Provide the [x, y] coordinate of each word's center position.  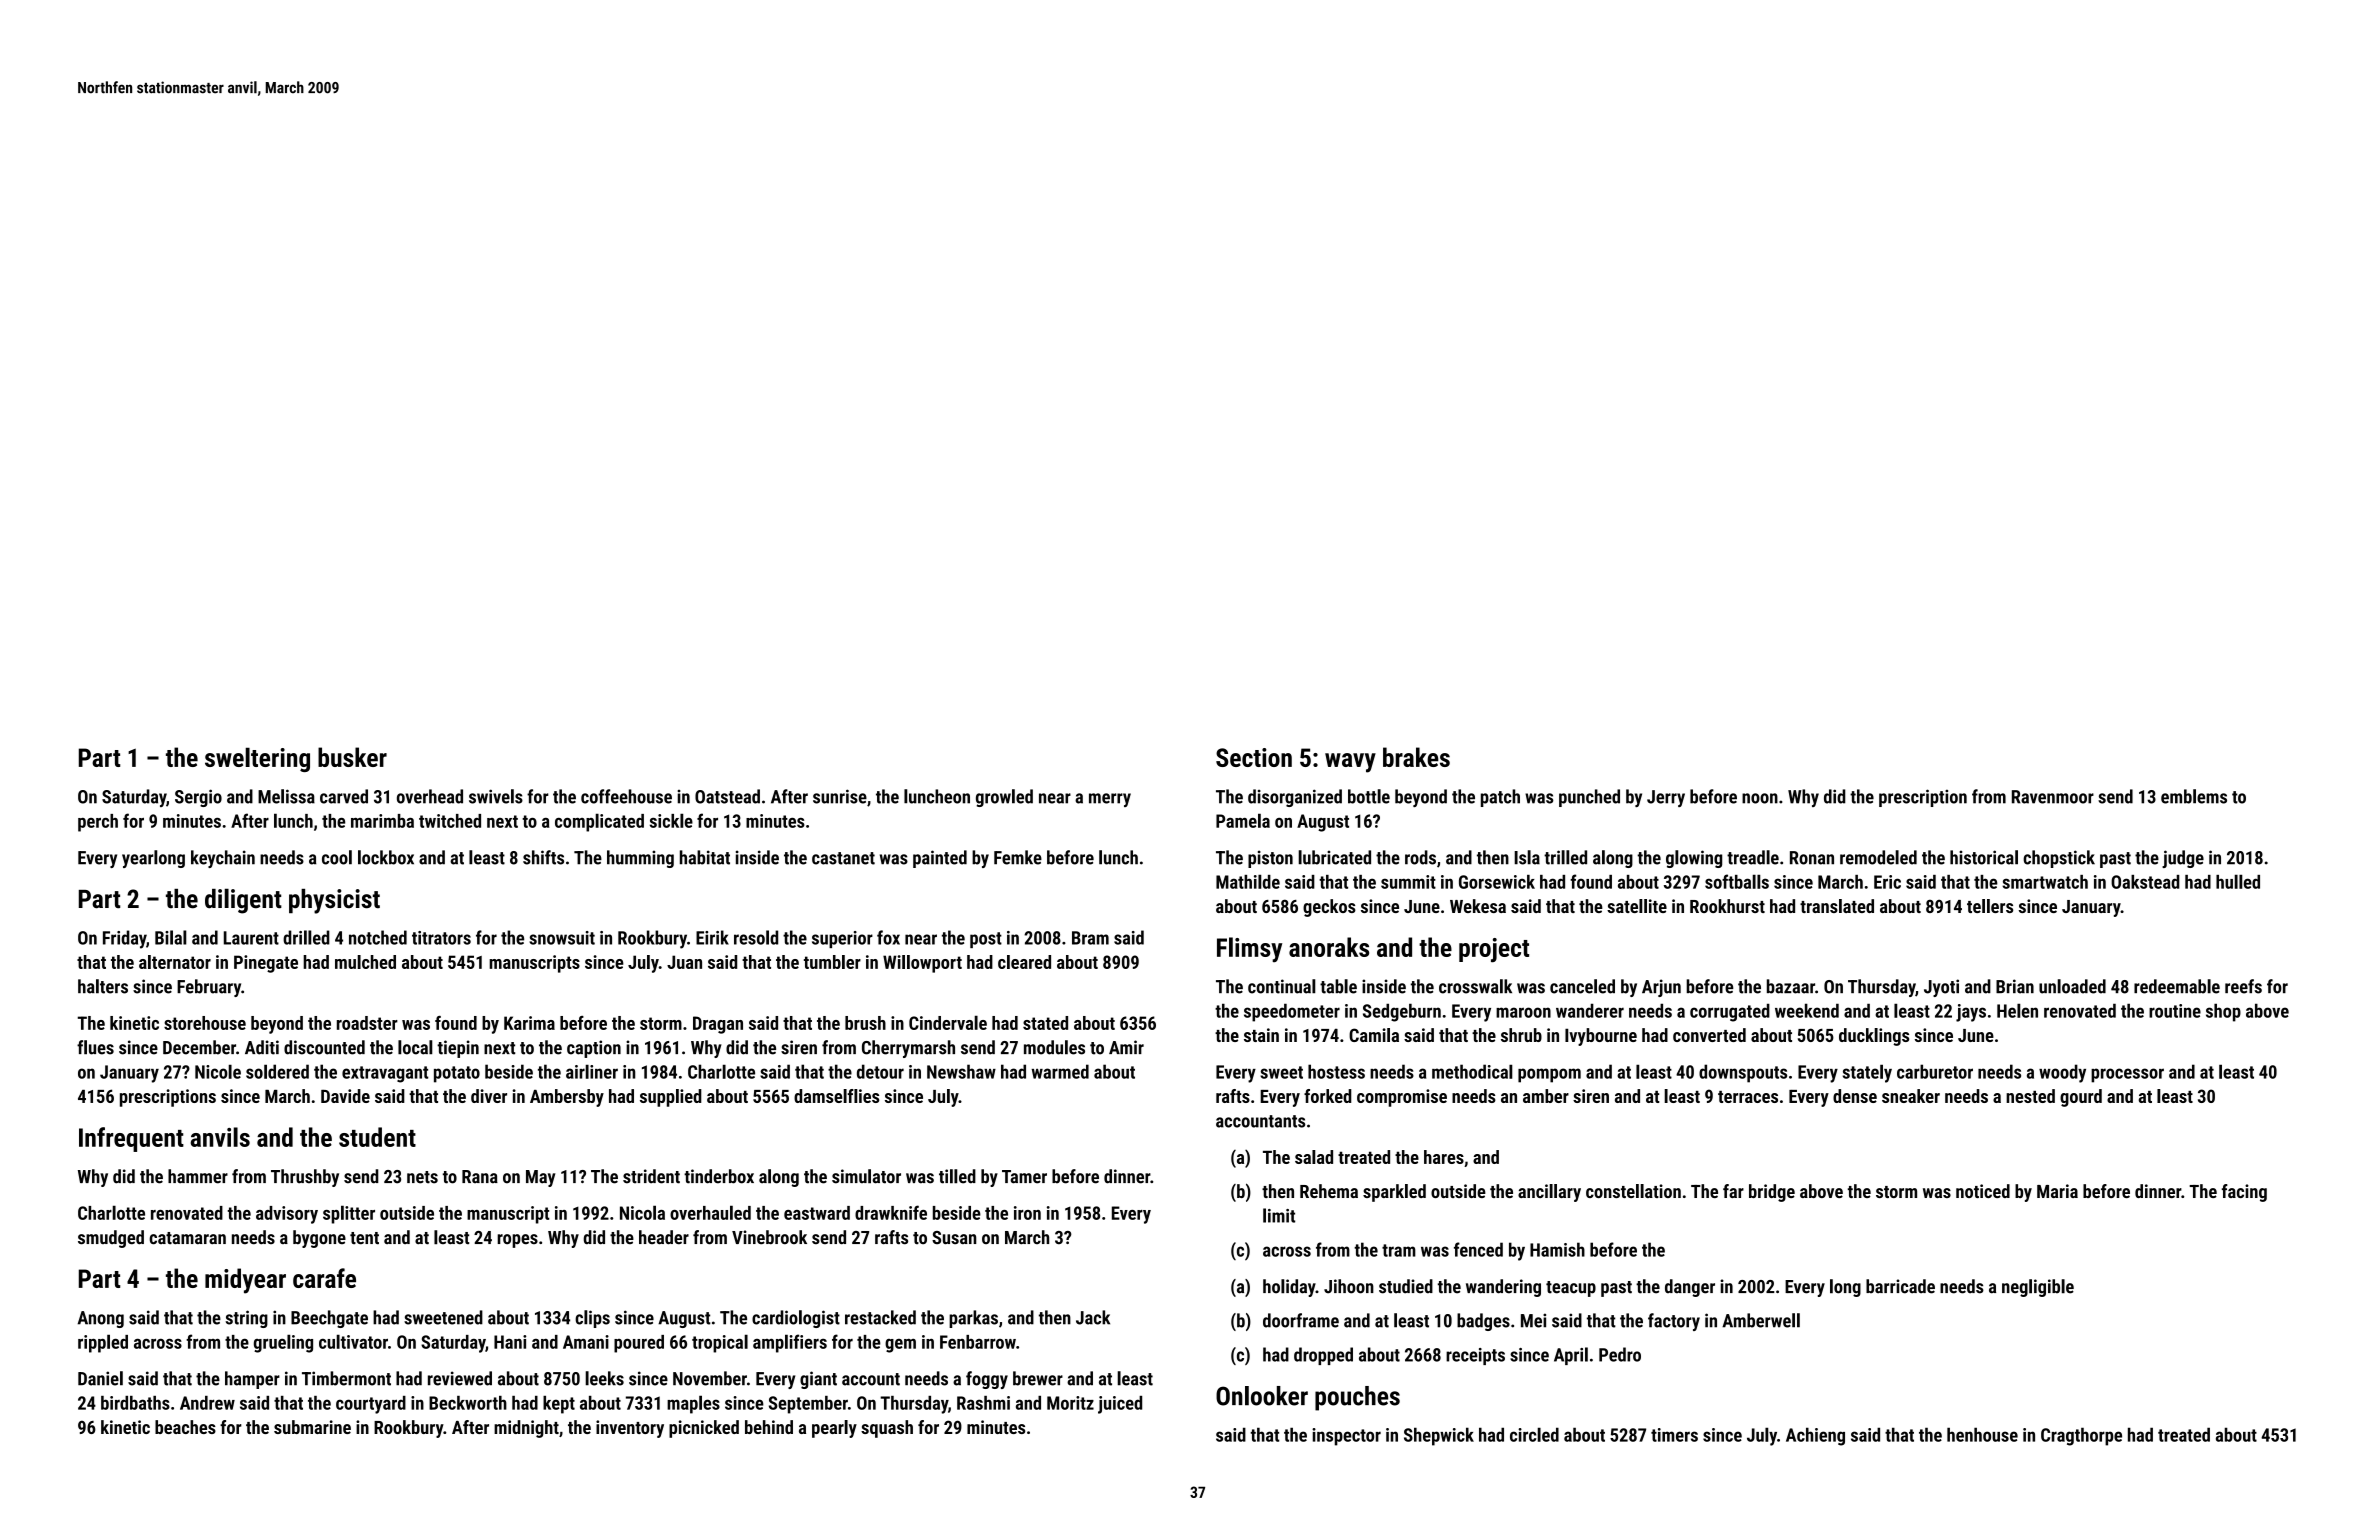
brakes [1416, 757]
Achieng [1815, 1436]
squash [887, 1429]
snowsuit [562, 938]
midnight [526, 1429]
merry [1110, 800]
